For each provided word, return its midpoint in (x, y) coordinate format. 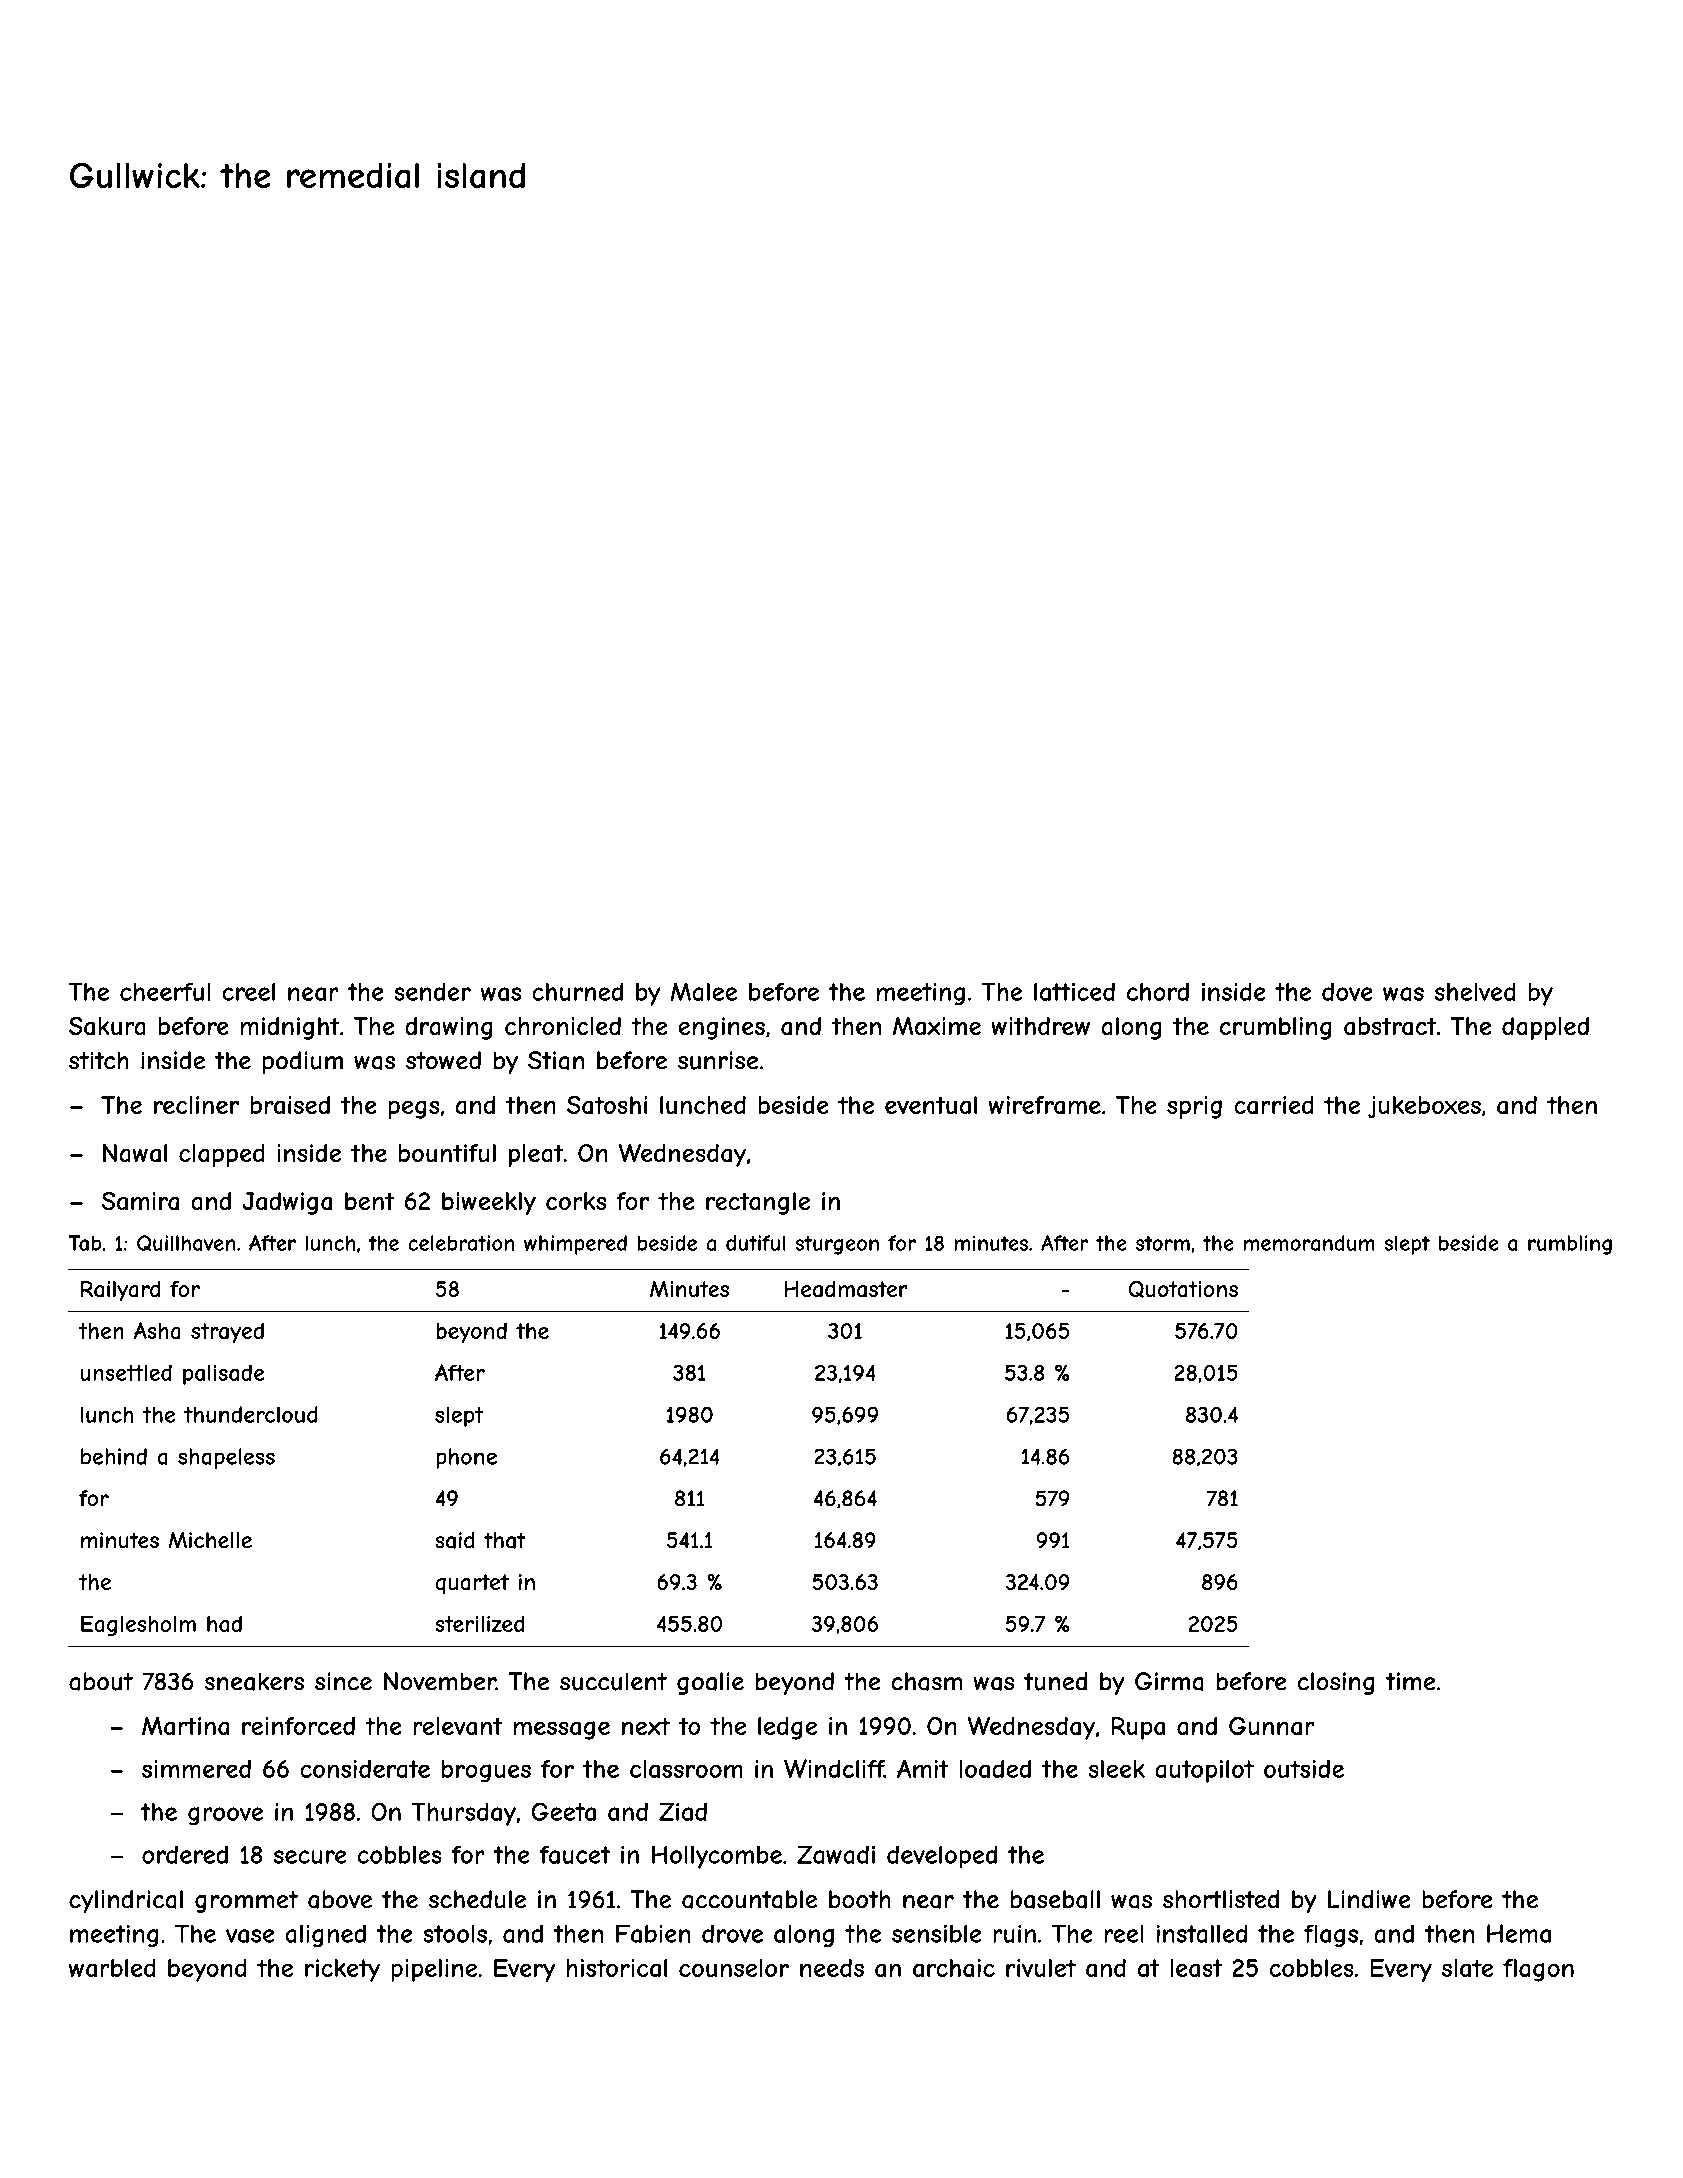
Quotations (1183, 1289)
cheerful (165, 992)
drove (732, 1933)
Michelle (210, 1540)
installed (1202, 1933)
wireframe (1044, 1105)
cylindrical (126, 1901)
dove (1347, 991)
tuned (1055, 1681)
